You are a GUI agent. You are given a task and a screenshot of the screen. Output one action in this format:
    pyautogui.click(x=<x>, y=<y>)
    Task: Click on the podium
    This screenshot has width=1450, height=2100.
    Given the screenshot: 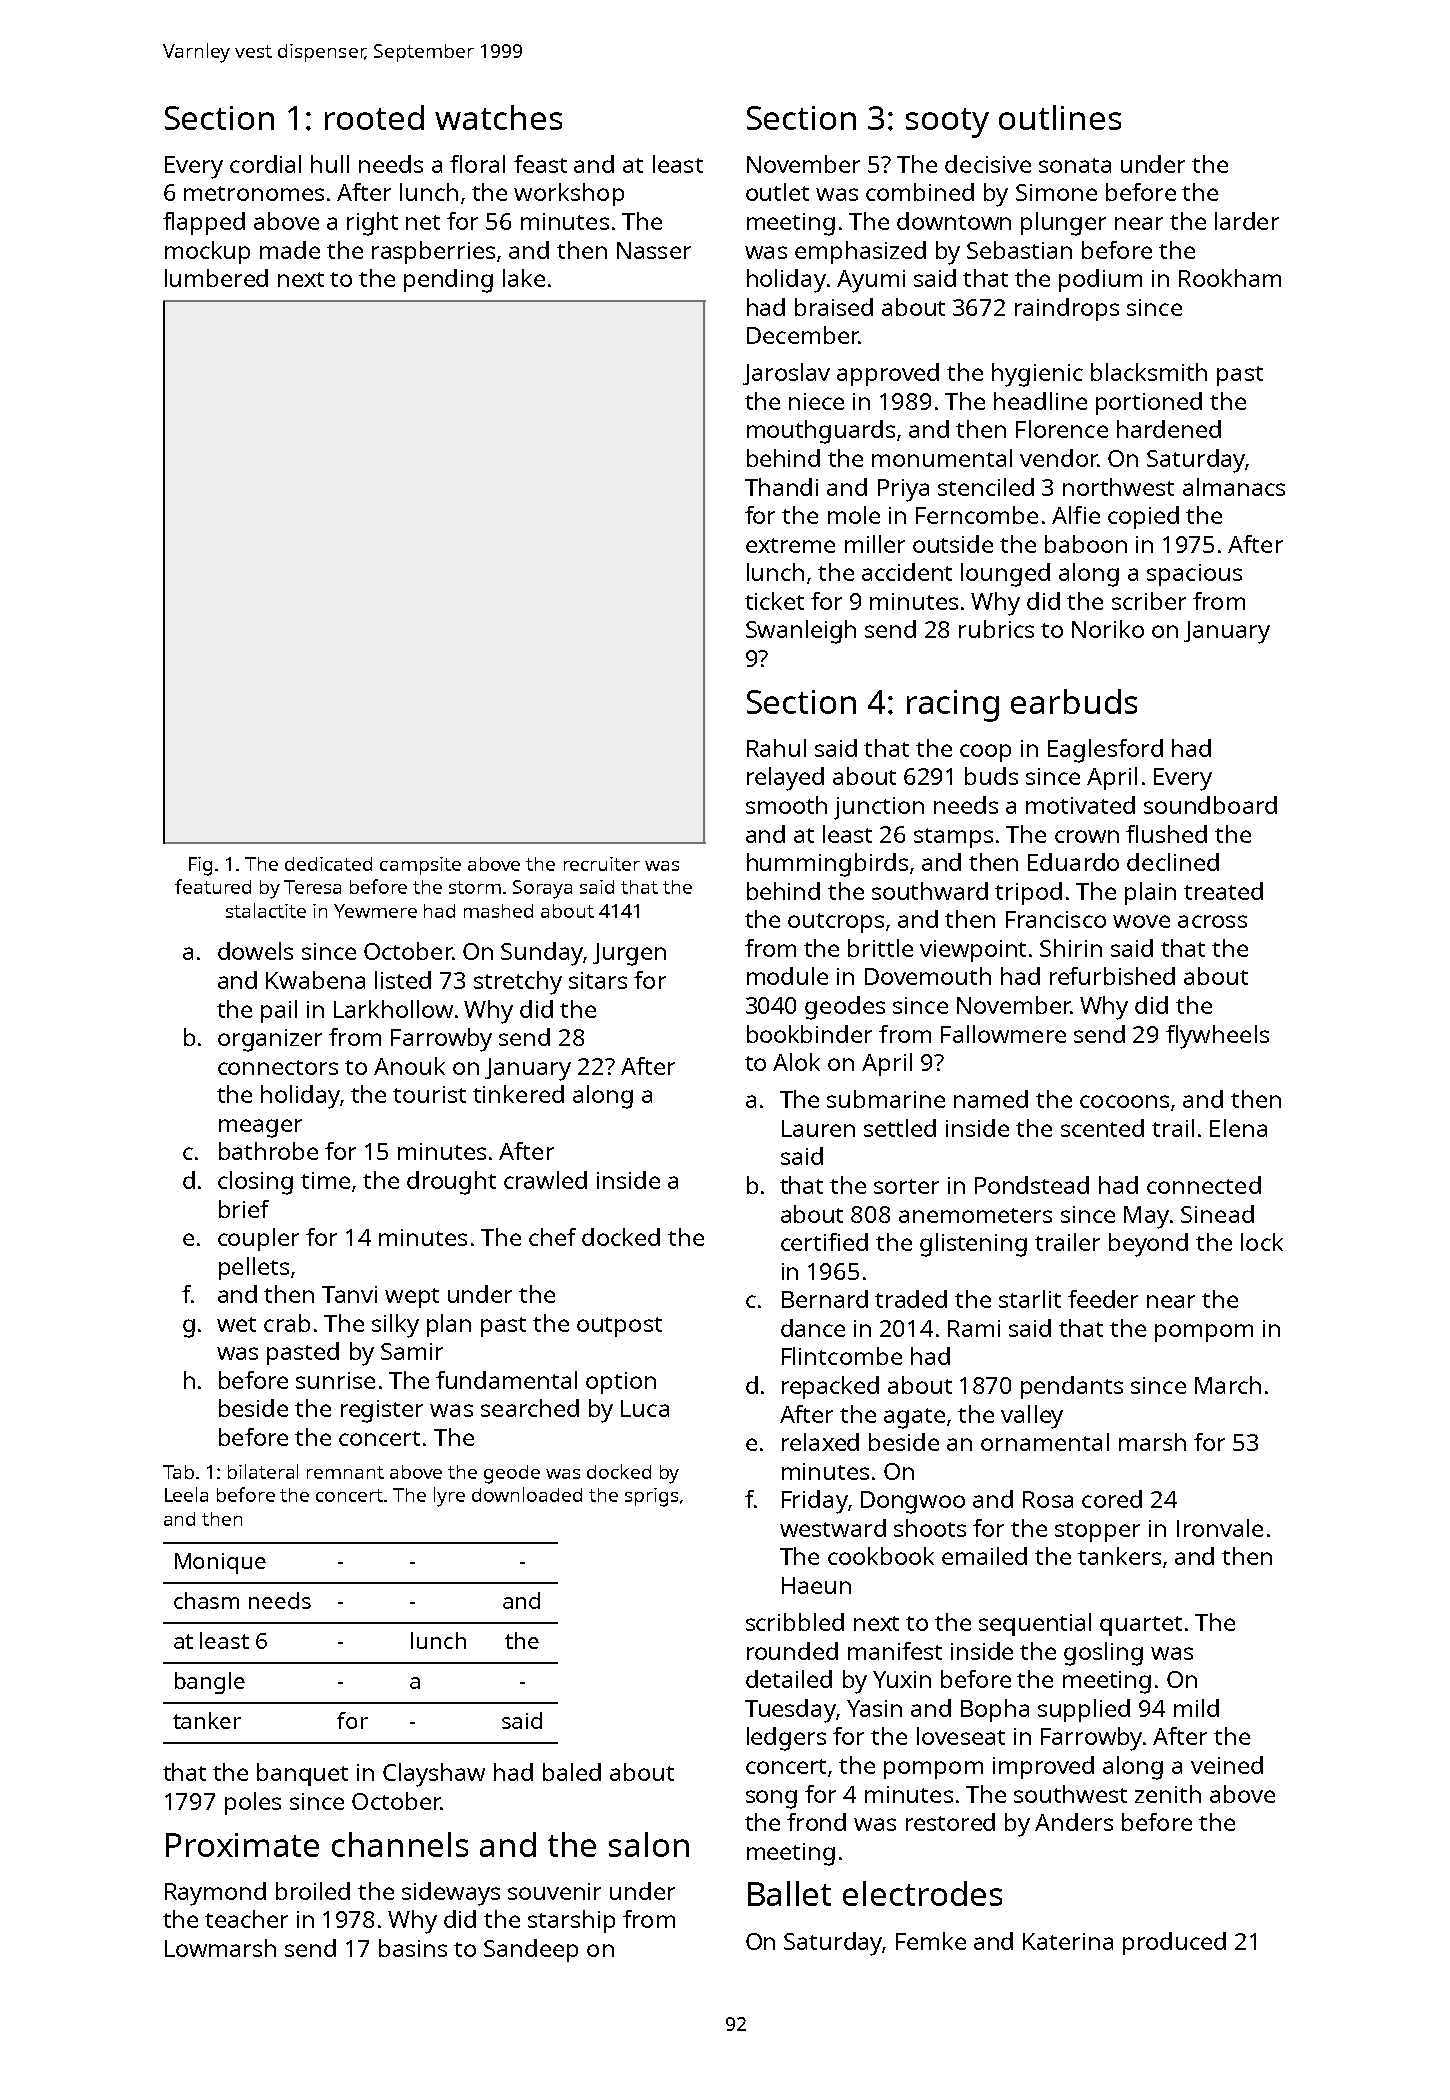 What is the action you would take?
    pyautogui.click(x=1100, y=280)
